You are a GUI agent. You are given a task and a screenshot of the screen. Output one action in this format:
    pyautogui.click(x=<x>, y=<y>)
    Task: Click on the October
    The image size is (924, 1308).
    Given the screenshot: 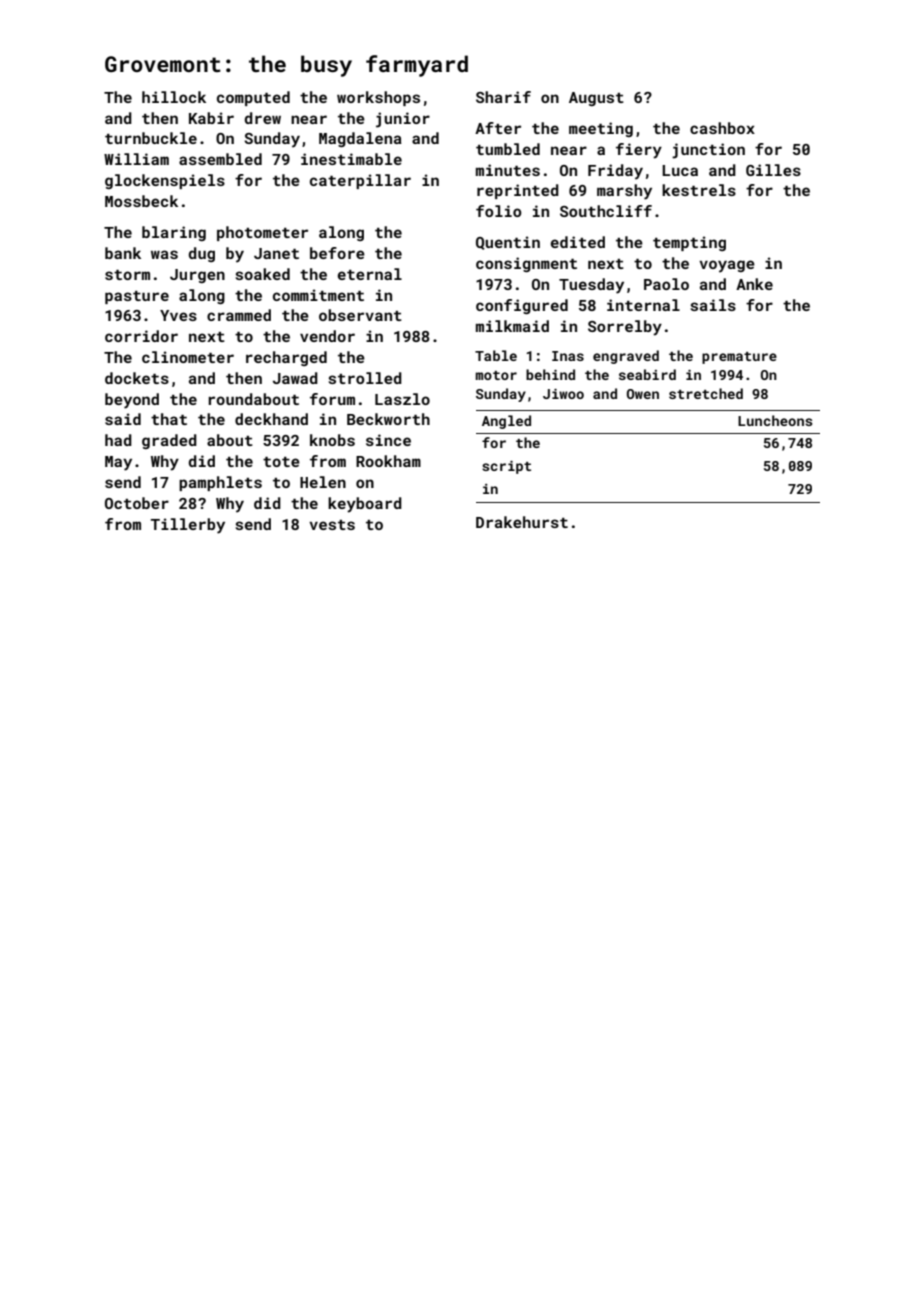 What is the action you would take?
    pyautogui.click(x=137, y=503)
